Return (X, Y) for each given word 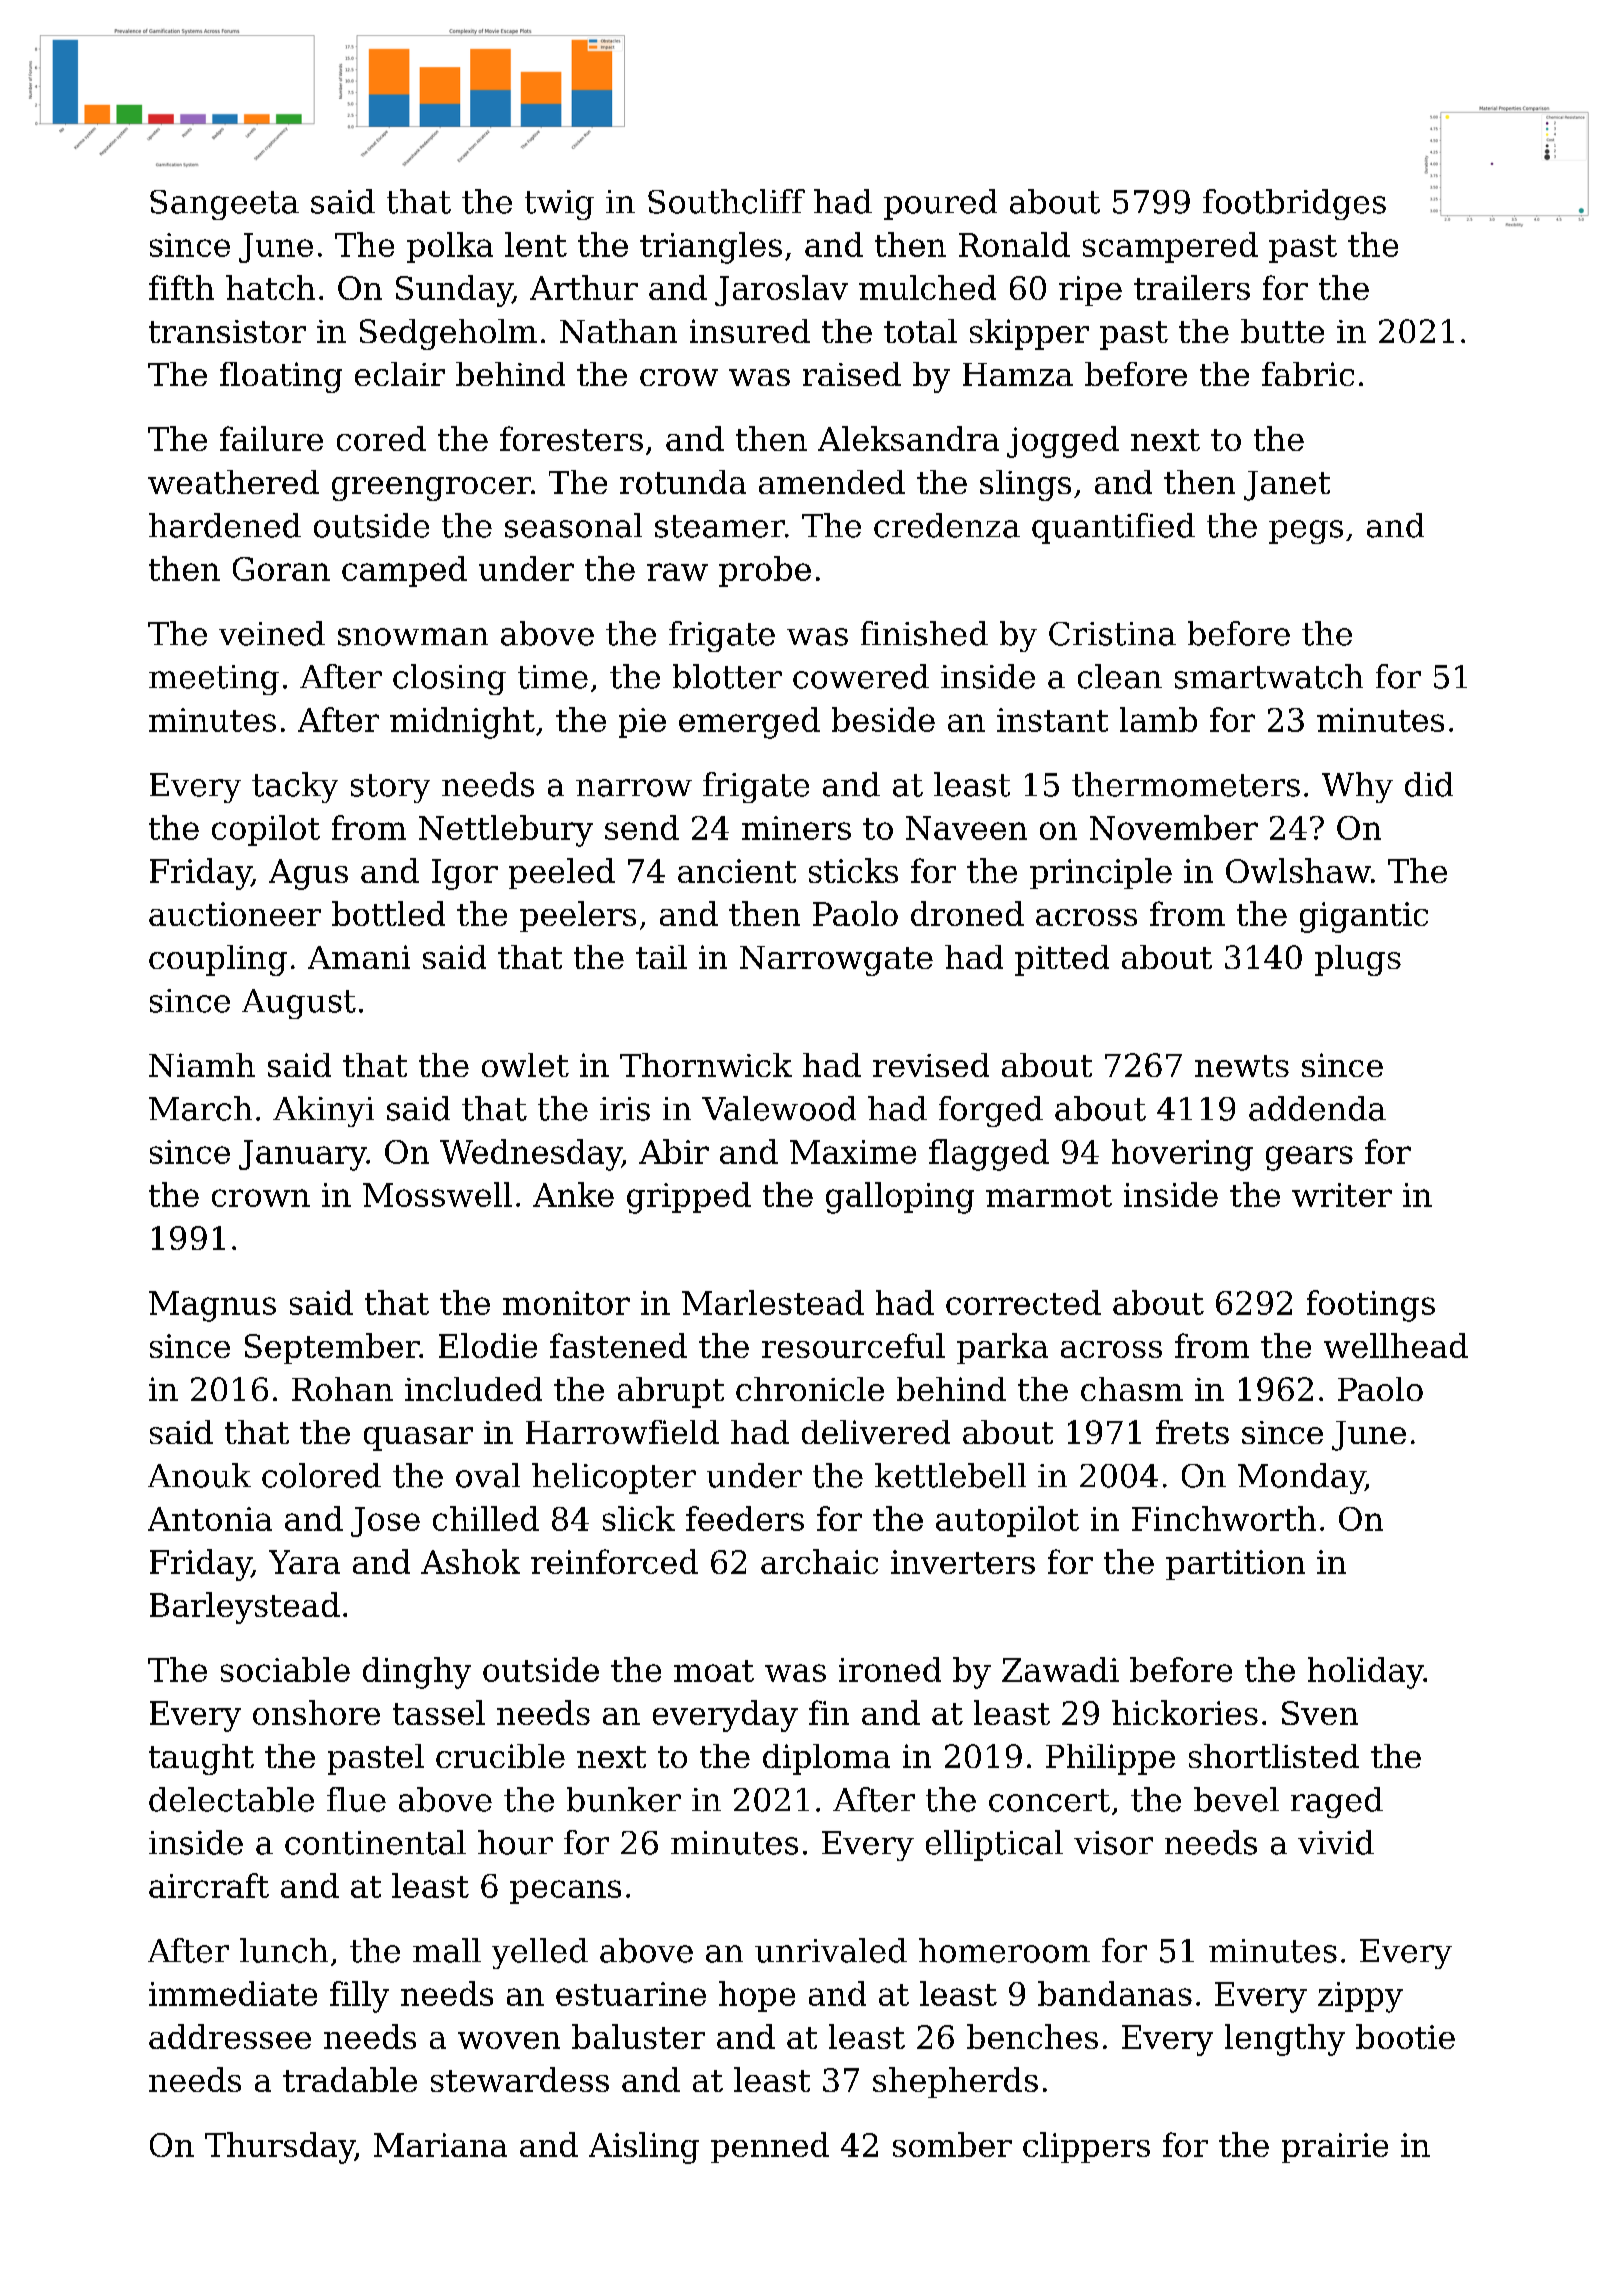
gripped (689, 1198)
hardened (225, 525)
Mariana (440, 2145)
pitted (1062, 960)
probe (765, 571)
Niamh (202, 1065)
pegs (1306, 532)
